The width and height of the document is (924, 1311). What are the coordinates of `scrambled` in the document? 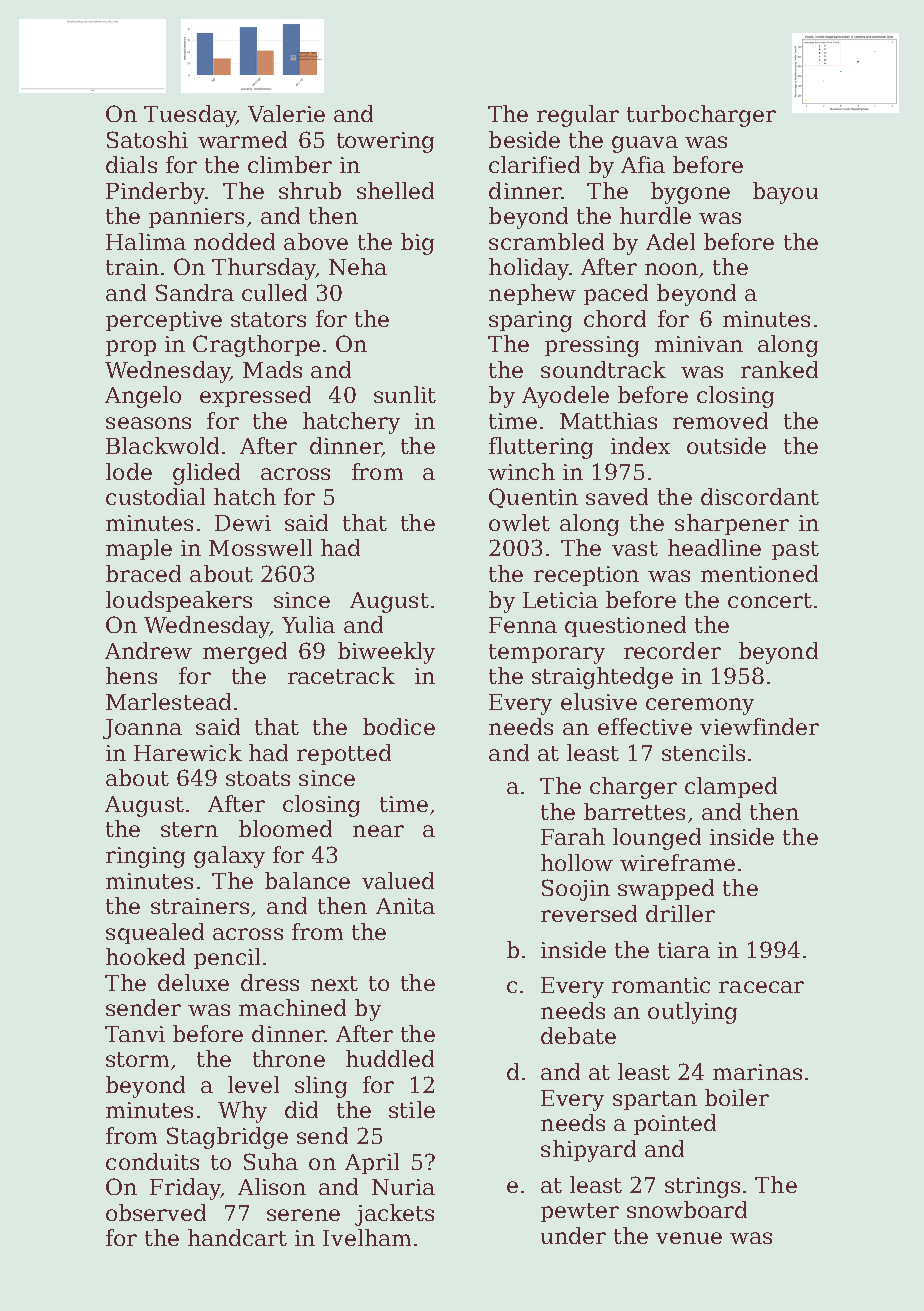 It's located at (546, 241).
